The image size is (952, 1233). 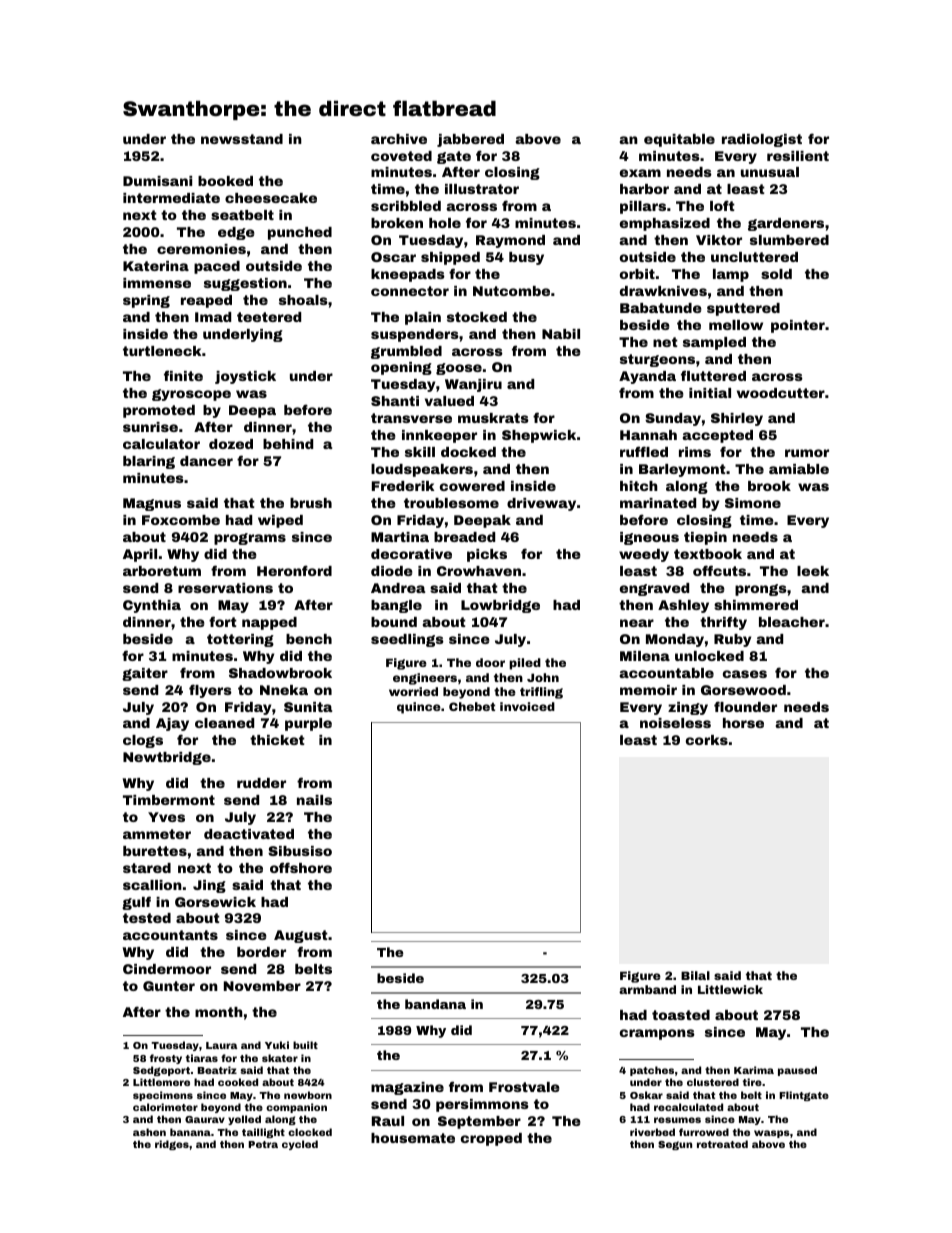 What do you see at coordinates (156, 266) in the image?
I see `Katerina` at bounding box center [156, 266].
